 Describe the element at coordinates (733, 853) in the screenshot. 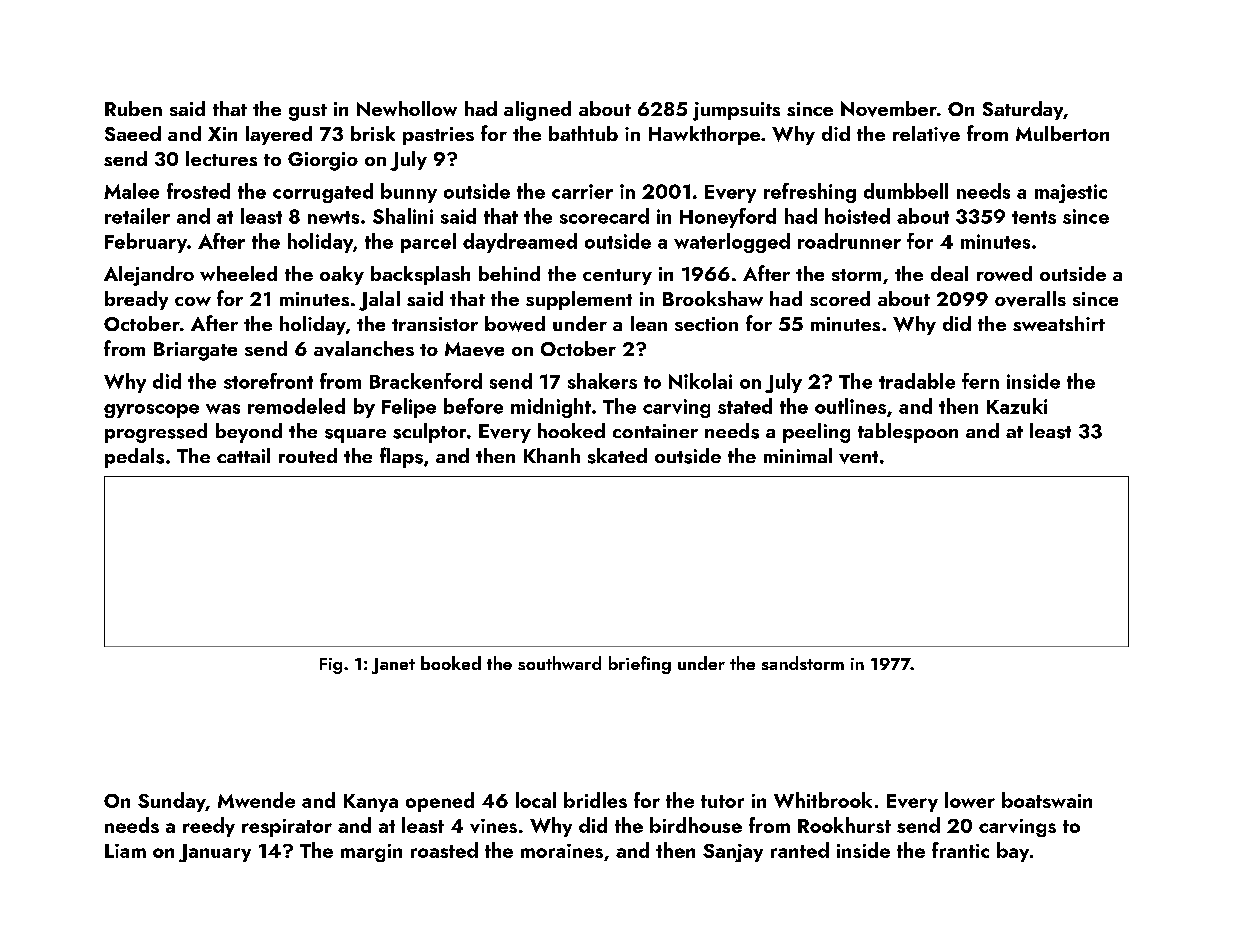

I see `Sanjay` at that location.
